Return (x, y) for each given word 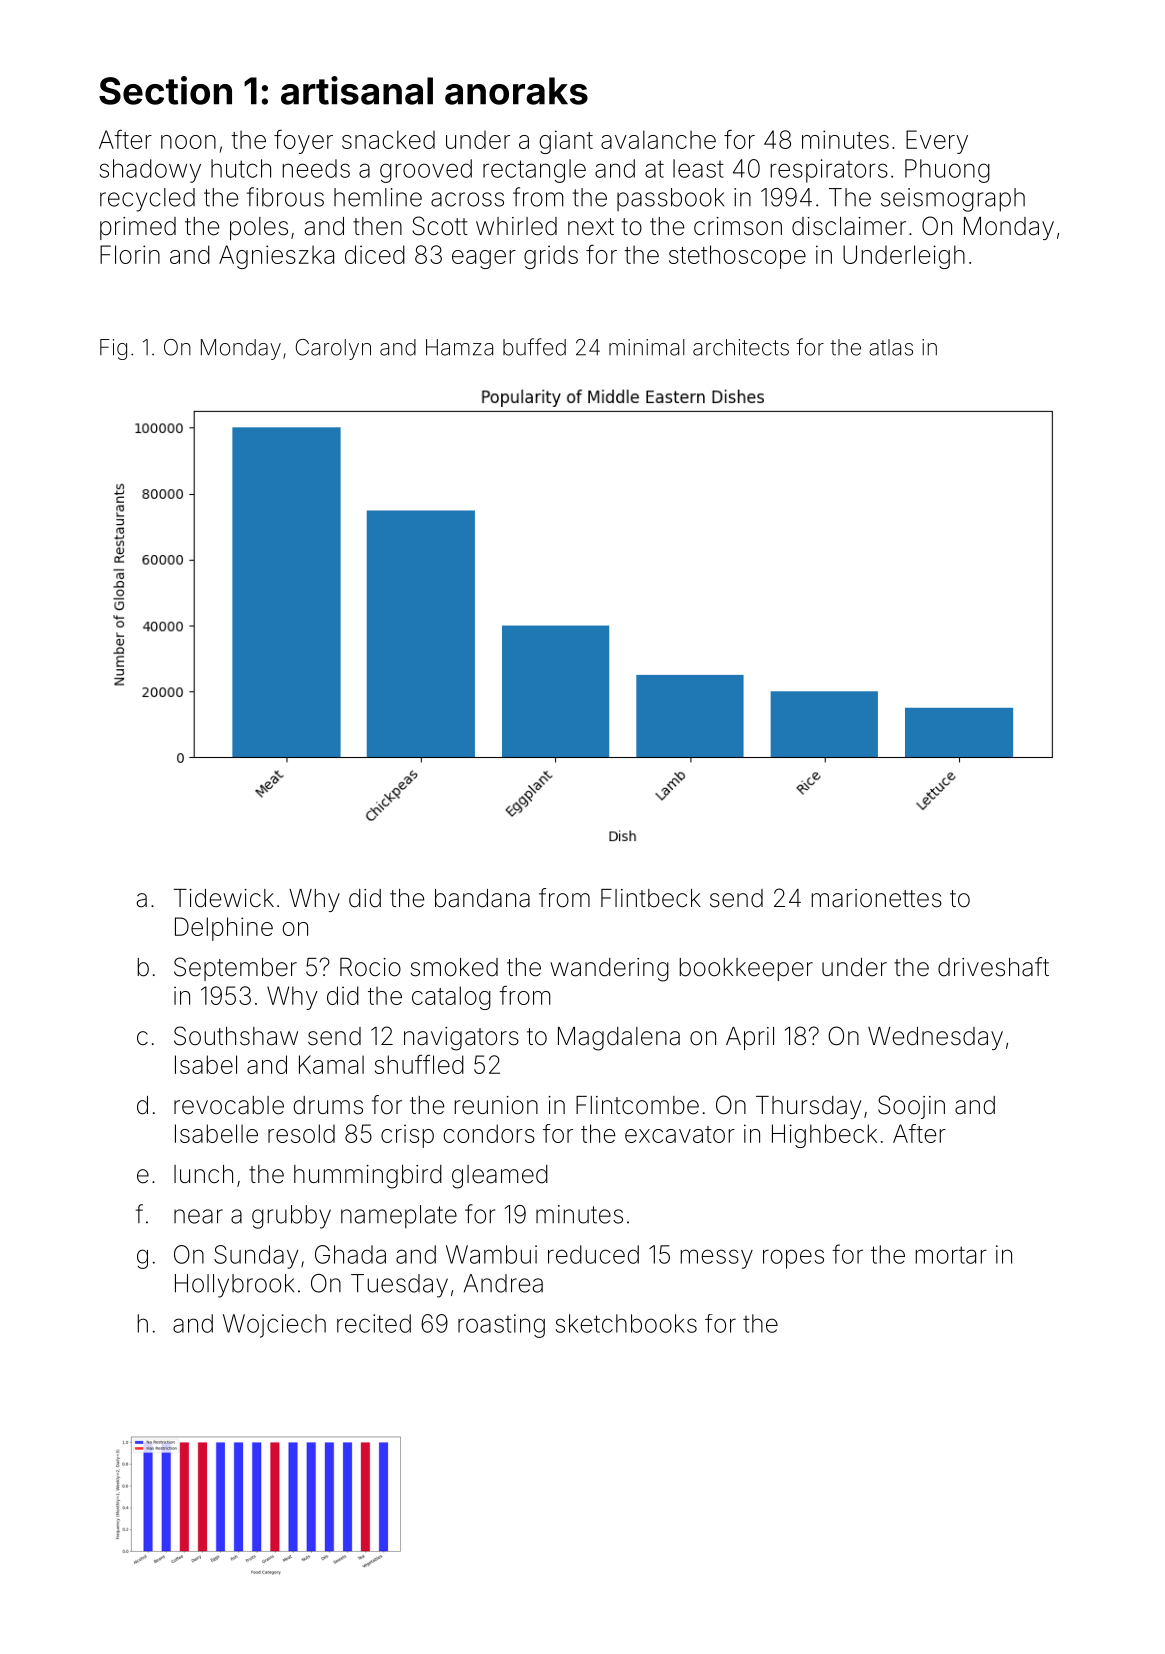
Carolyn (333, 349)
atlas (891, 347)
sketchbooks (626, 1323)
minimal (646, 347)
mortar (951, 1255)
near (198, 1216)
